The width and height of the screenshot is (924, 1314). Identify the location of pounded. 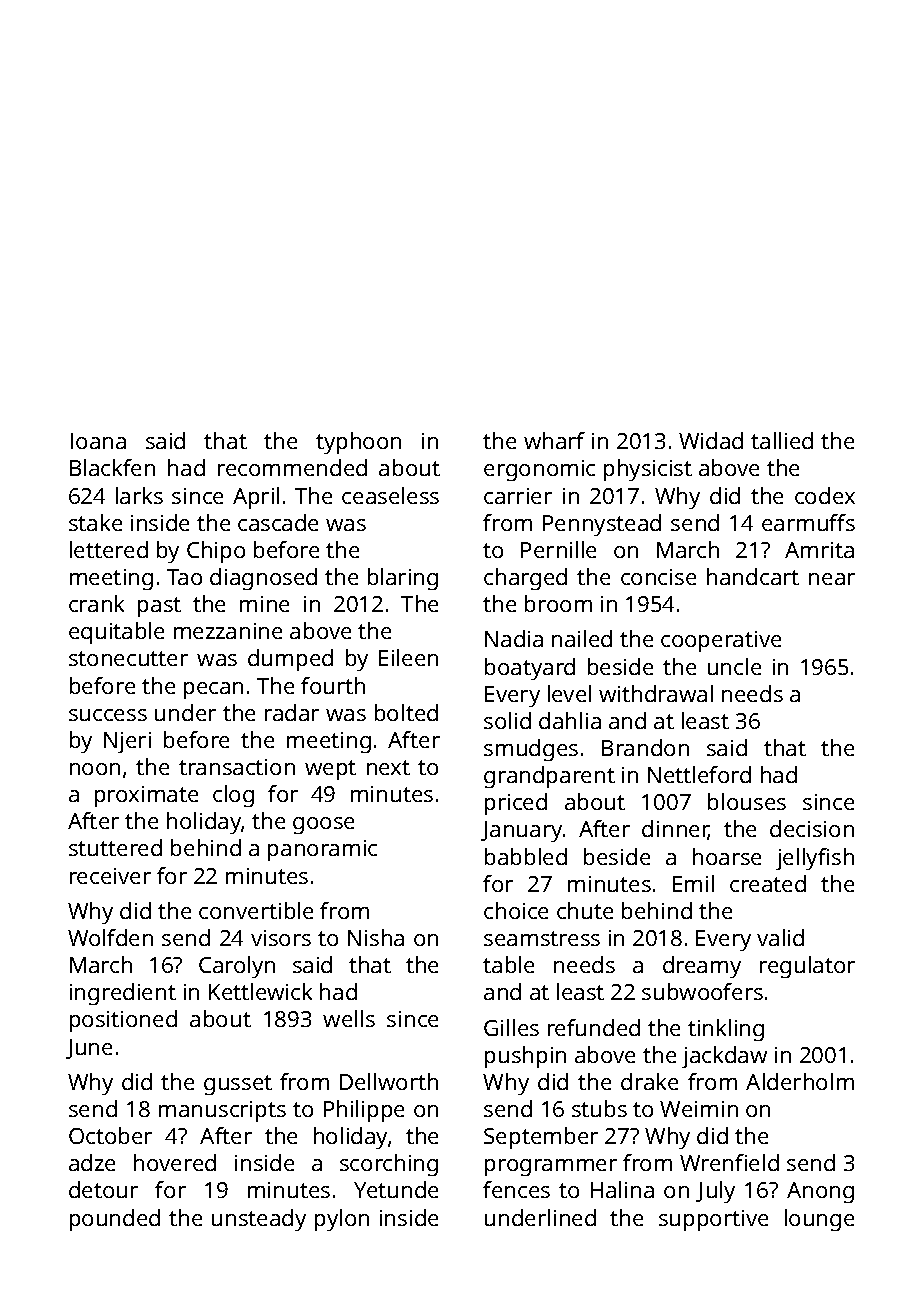
(115, 1220).
